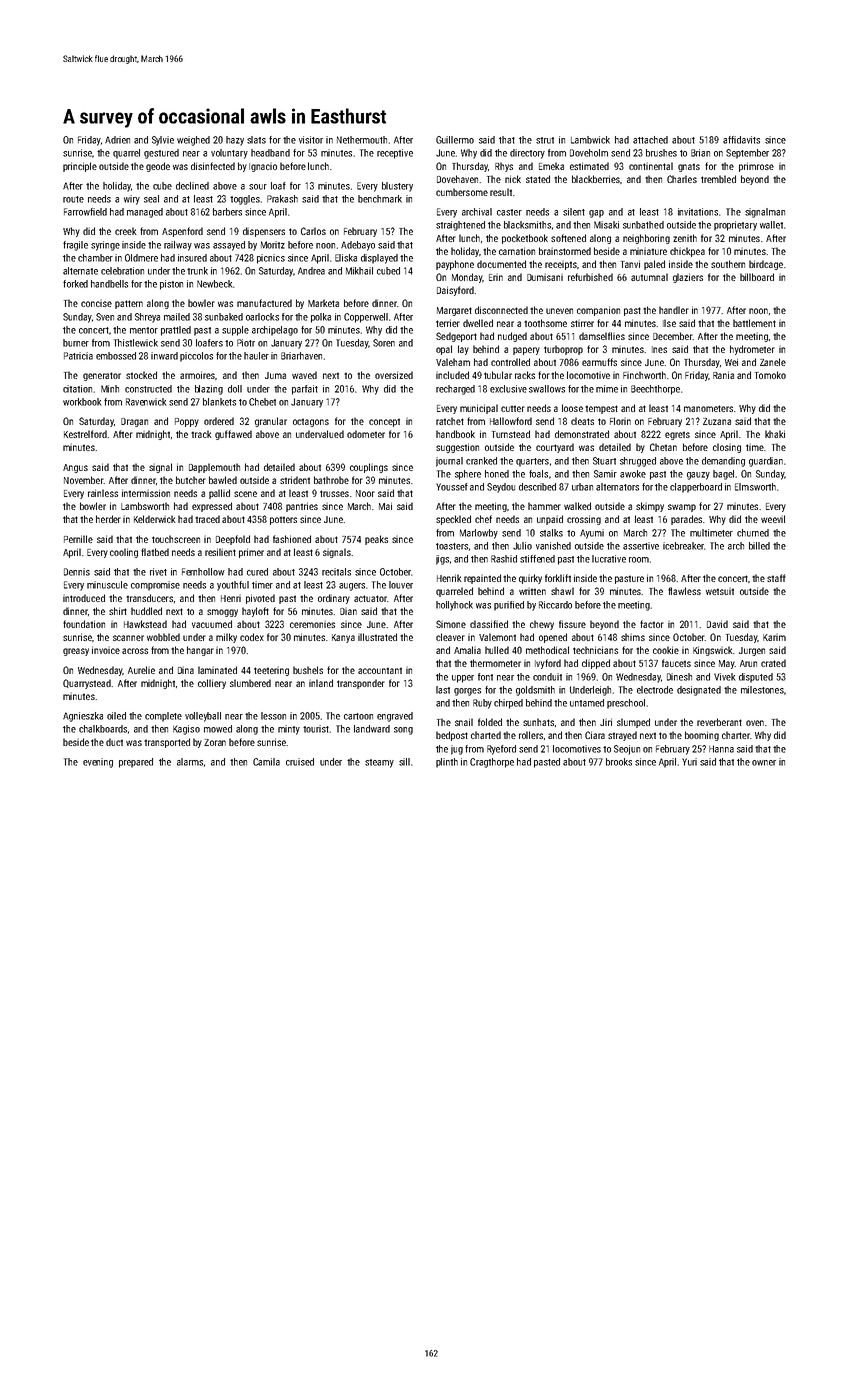  What do you see at coordinates (607, 389) in the document?
I see `mime` at bounding box center [607, 389].
